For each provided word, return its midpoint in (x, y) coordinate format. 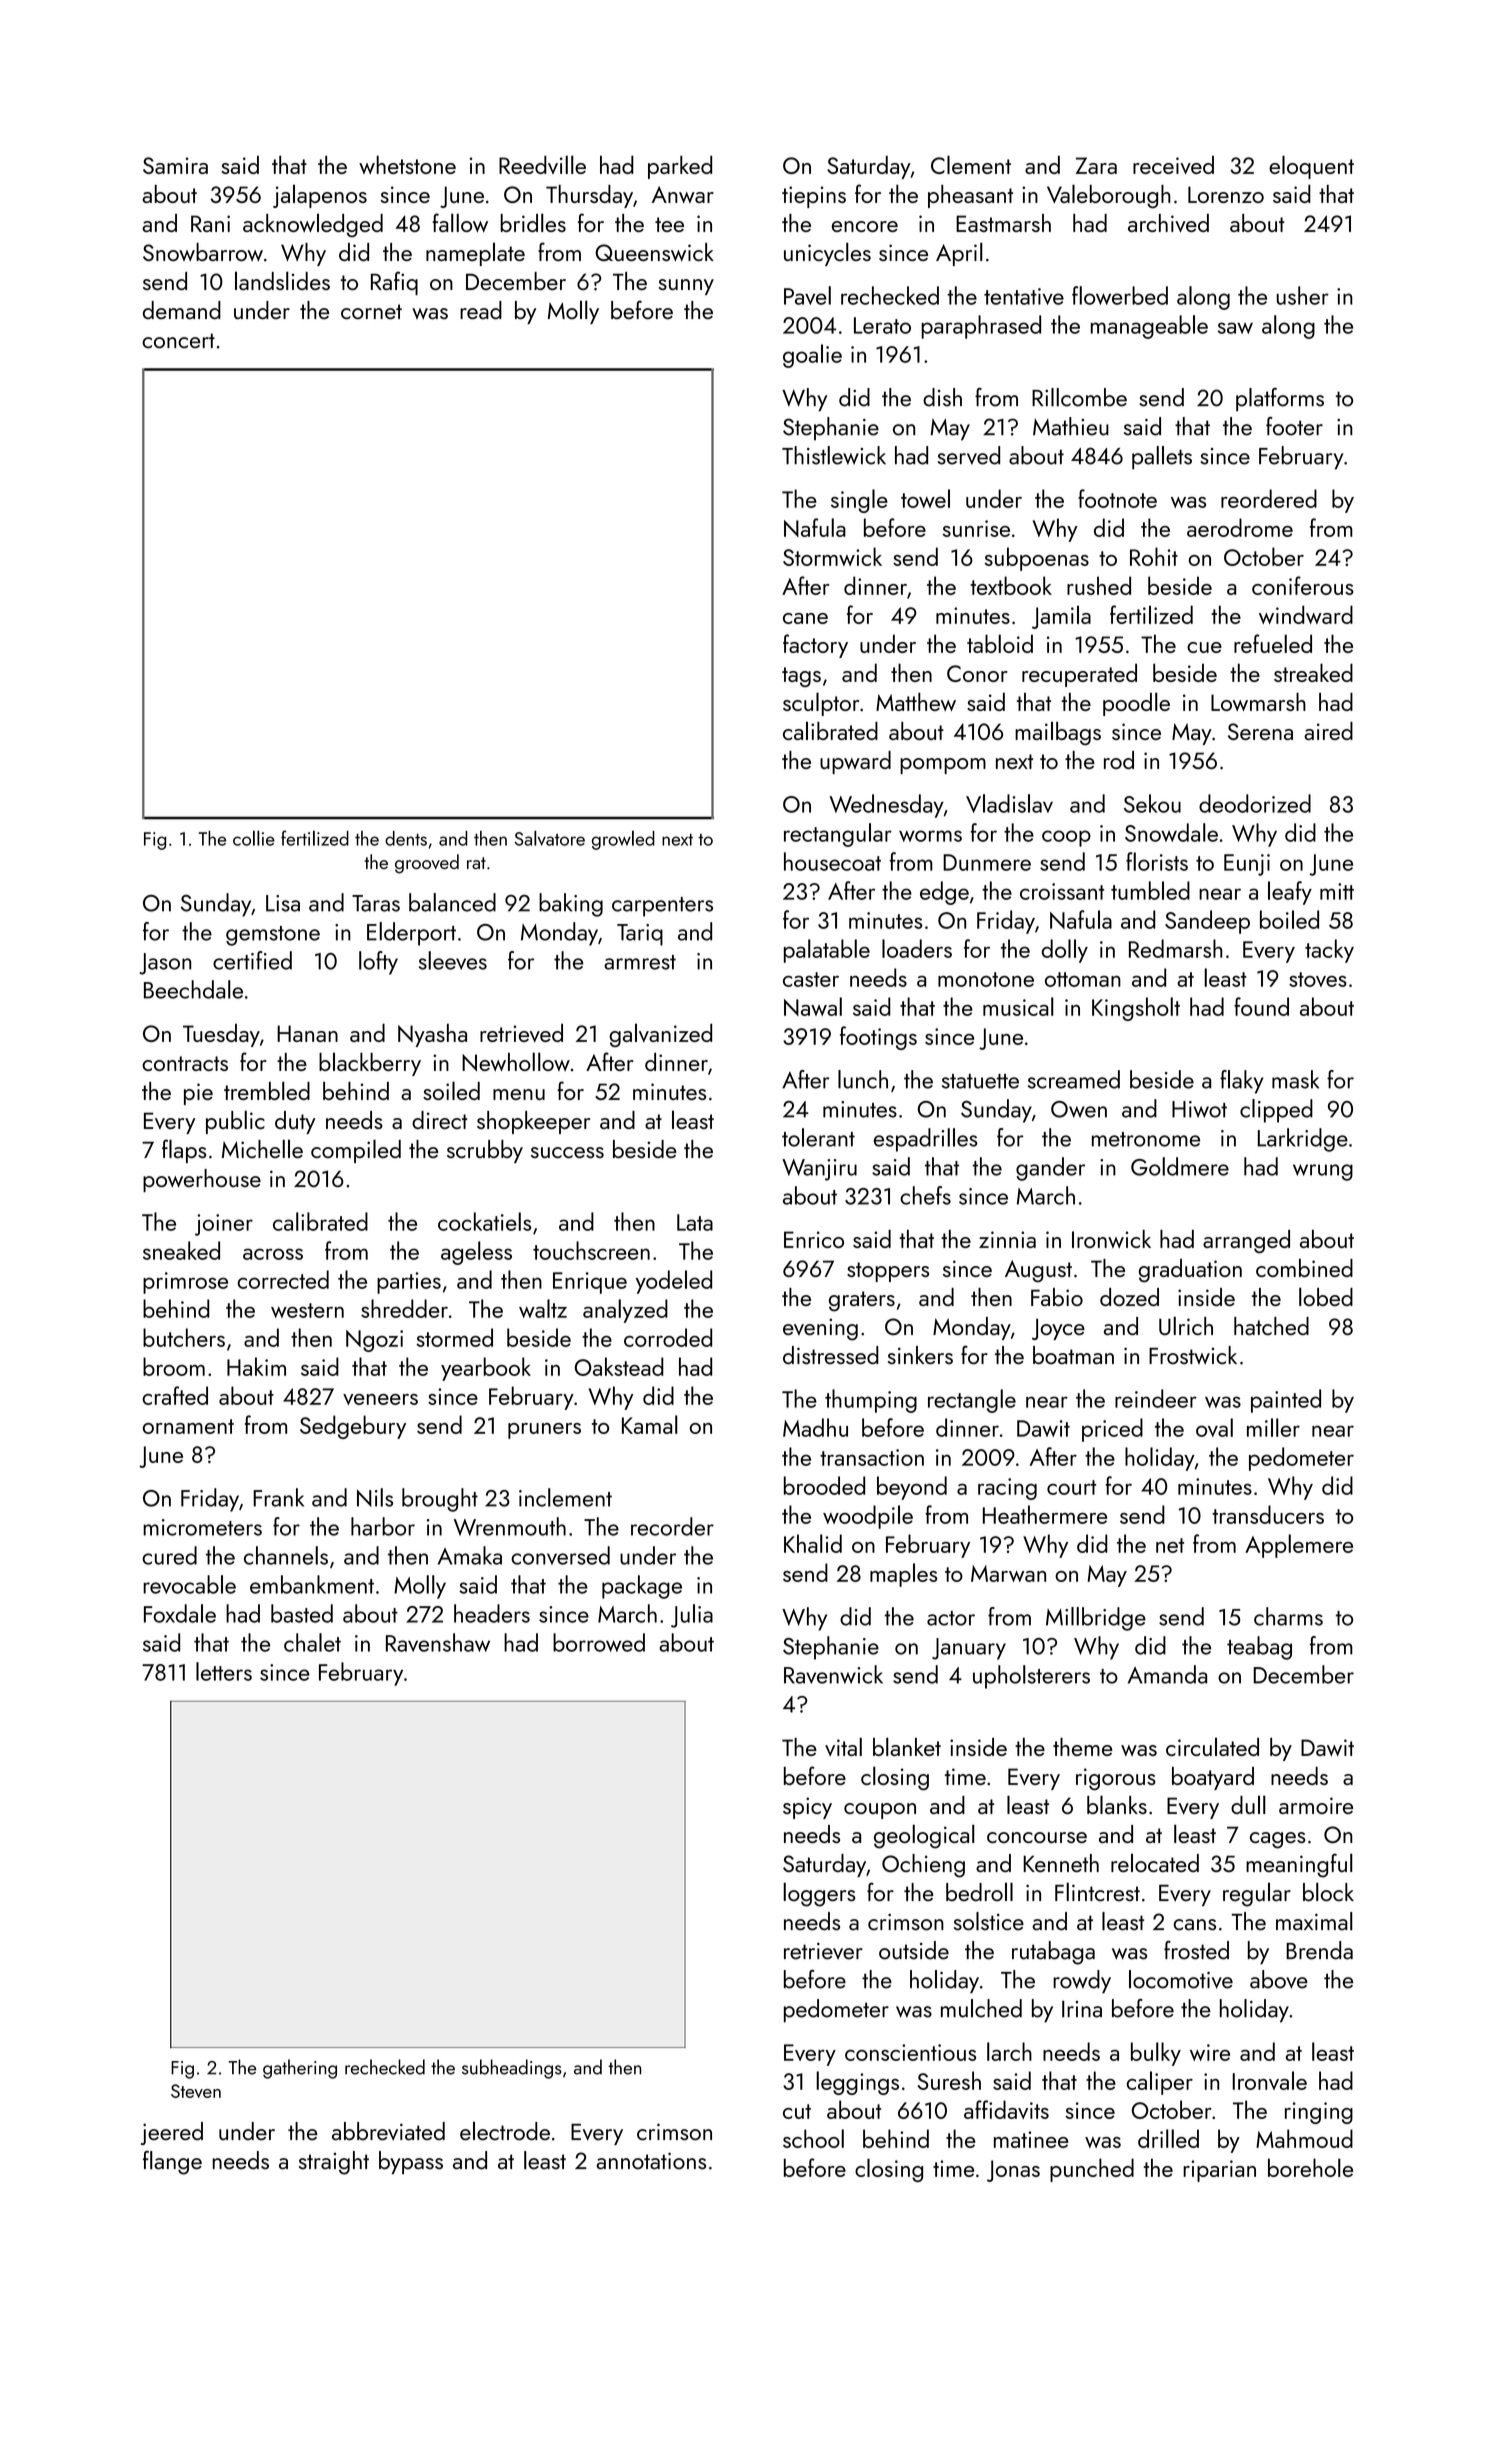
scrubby (485, 1151)
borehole (1310, 2167)
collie (254, 838)
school (813, 2138)
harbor (383, 1526)
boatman (1073, 1355)
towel (925, 498)
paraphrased (981, 327)
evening (820, 1329)
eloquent (1311, 167)
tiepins (814, 197)
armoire (1316, 1805)
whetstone (407, 164)
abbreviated (388, 2131)
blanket (907, 1746)
